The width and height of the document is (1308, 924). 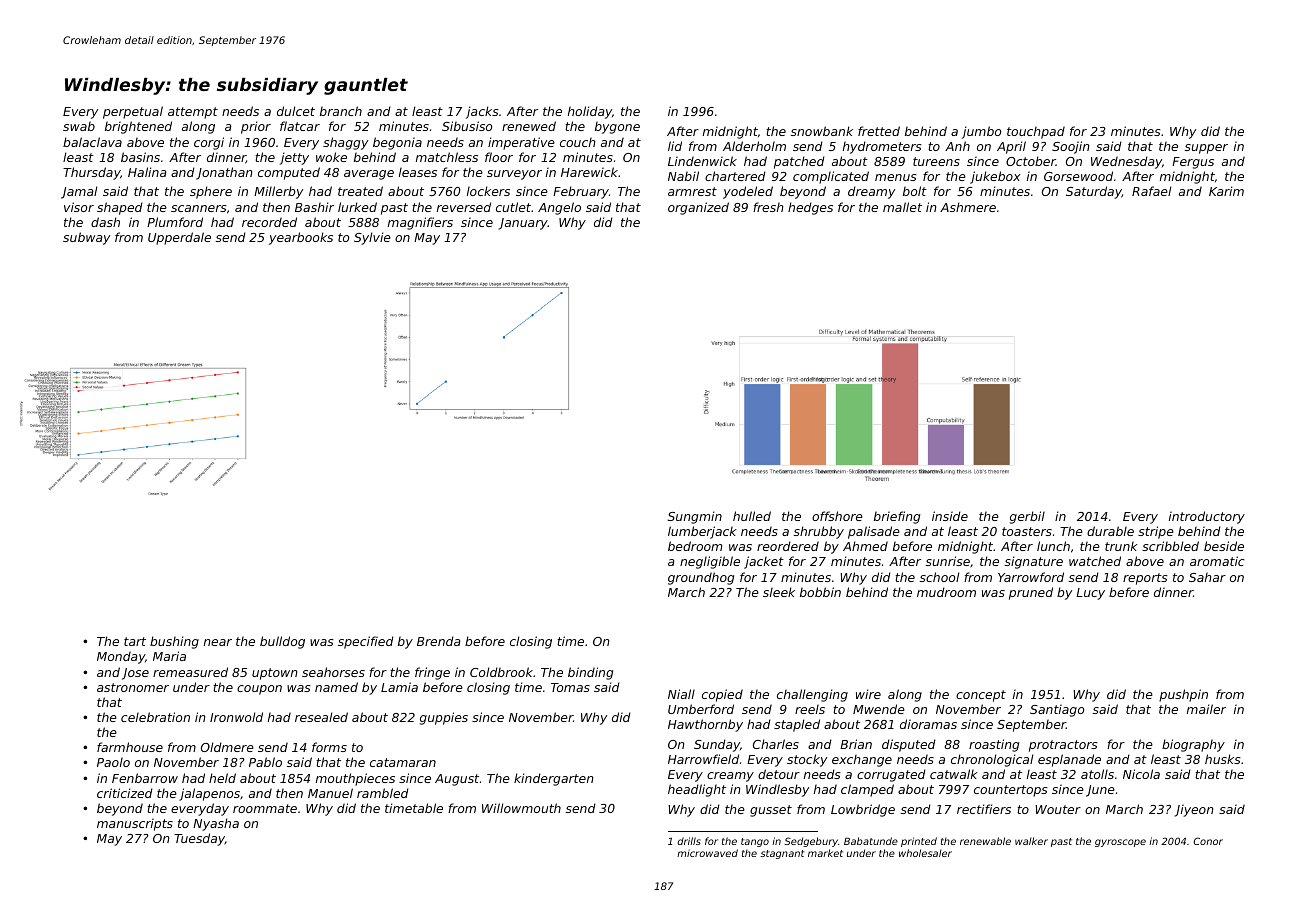 I want to click on Upperdale, so click(x=179, y=238).
